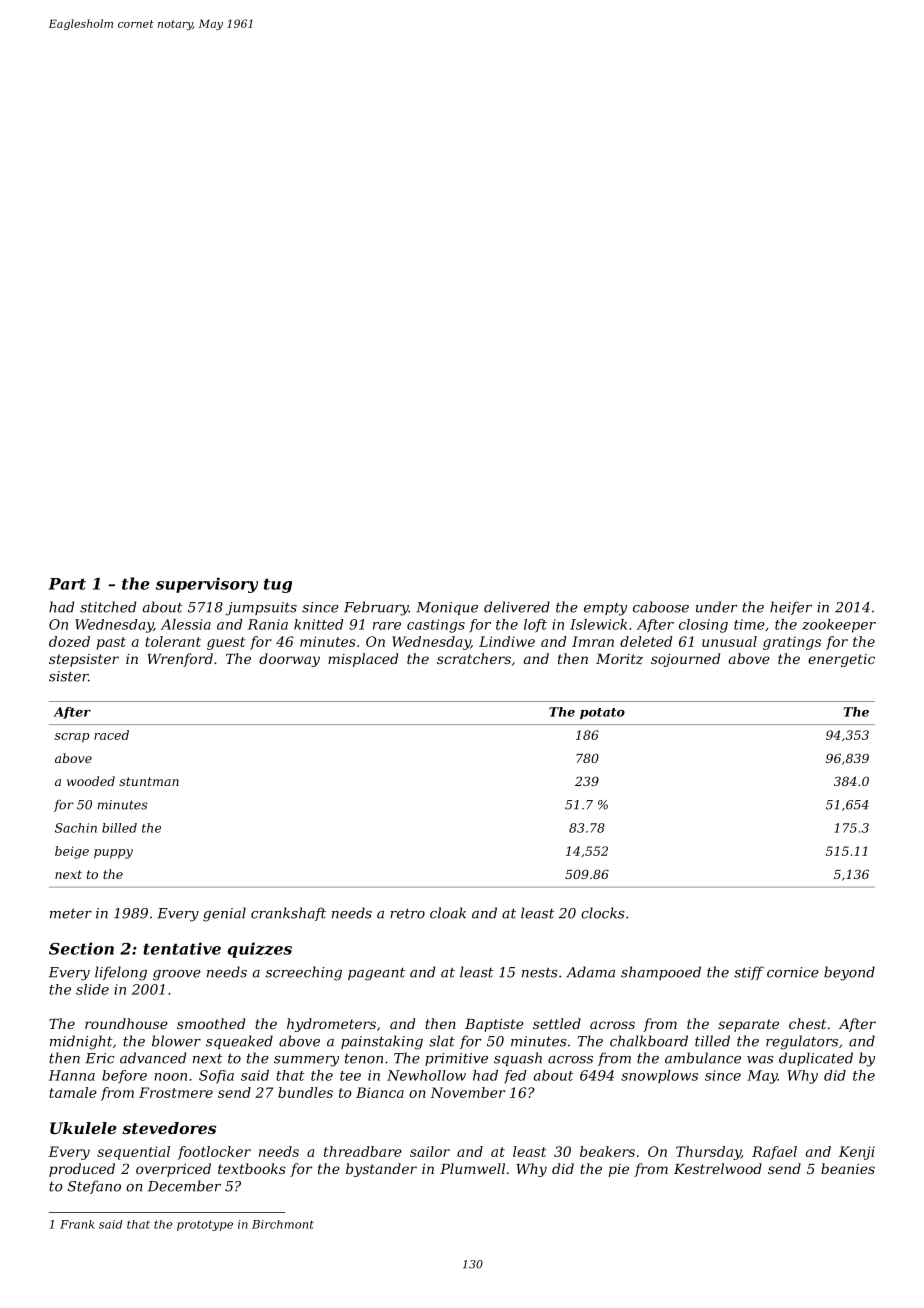 This page has width=924, height=1308. Describe the element at coordinates (81, 948) in the page. I see `Section` at that location.
